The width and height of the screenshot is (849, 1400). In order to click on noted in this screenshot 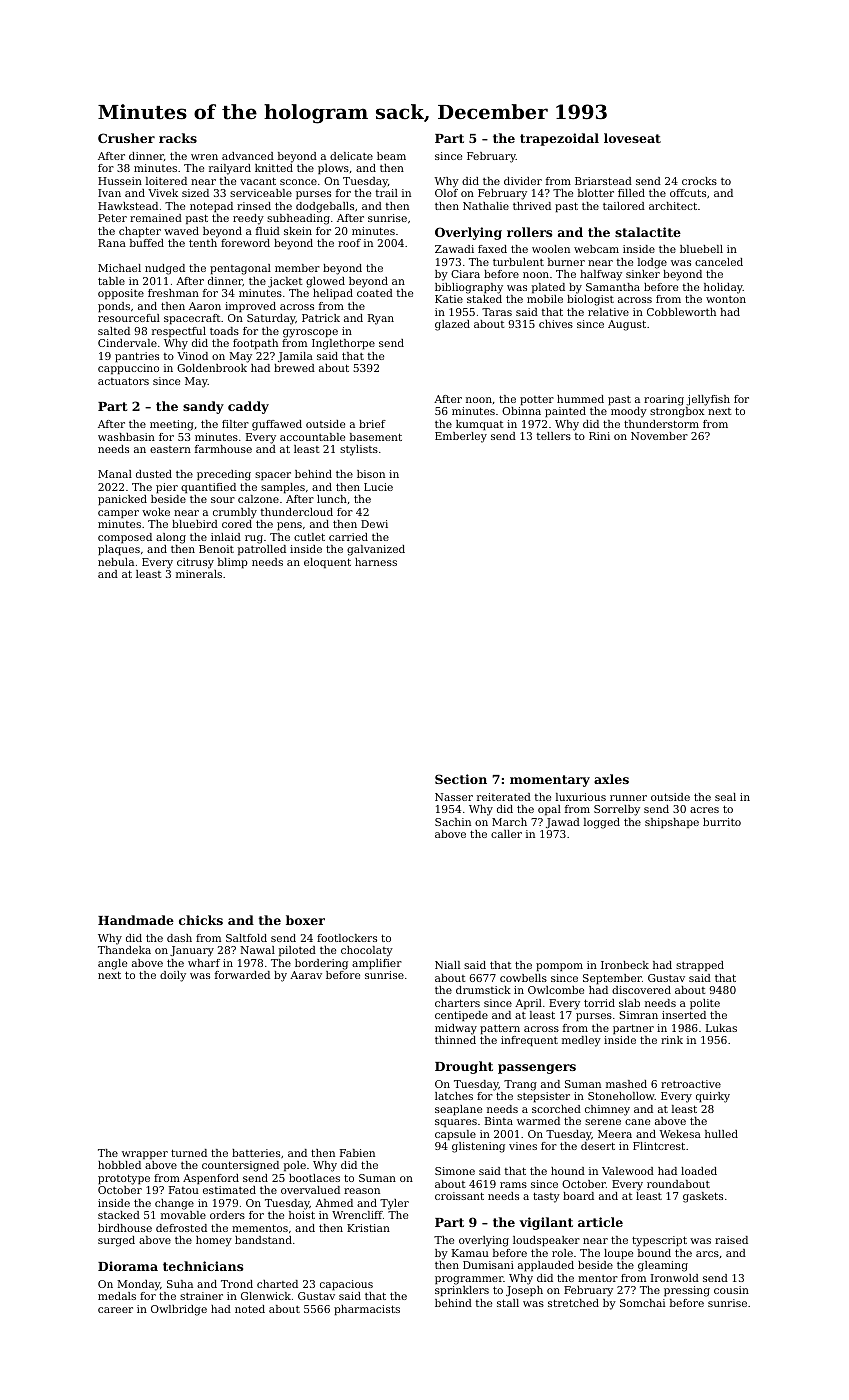, I will do `click(250, 1309)`.
